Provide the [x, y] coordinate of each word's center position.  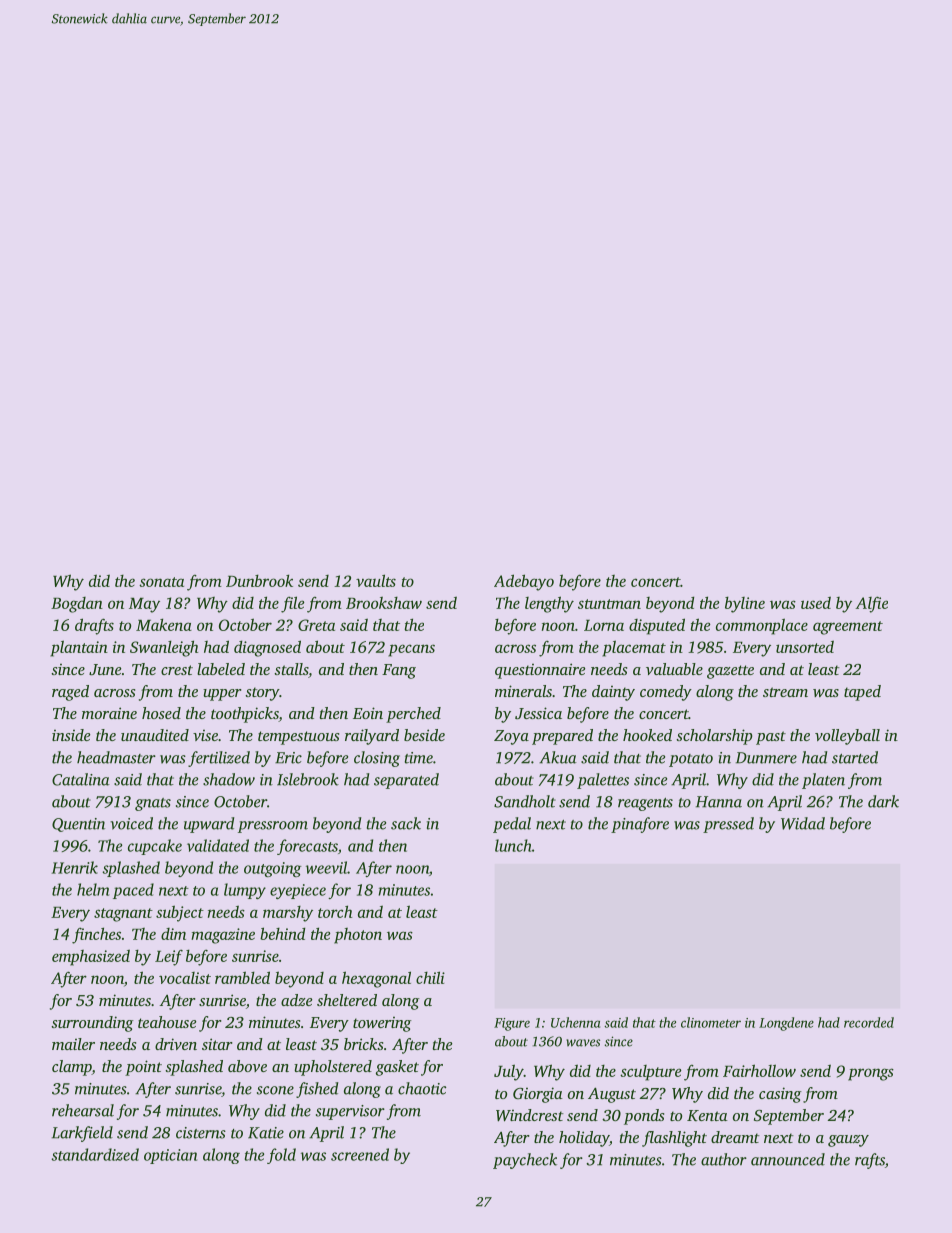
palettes [603, 781]
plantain [79, 648]
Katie [266, 1133]
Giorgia [538, 1095]
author [724, 1159]
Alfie [871, 605]
